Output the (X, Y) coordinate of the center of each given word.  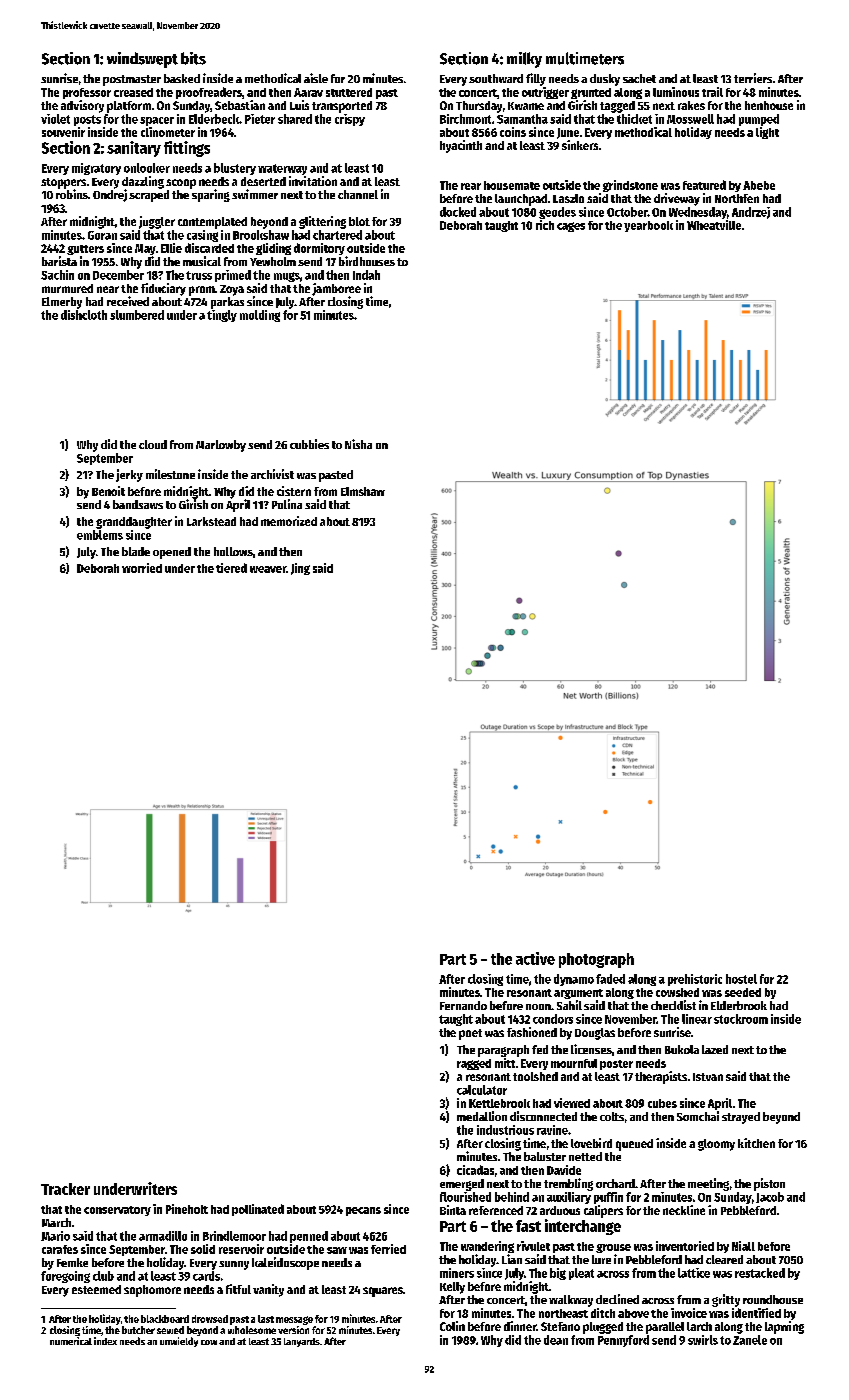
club (103, 1276)
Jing (300, 569)
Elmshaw (363, 491)
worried (142, 568)
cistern (294, 491)
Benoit (108, 491)
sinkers (580, 145)
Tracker (65, 1189)
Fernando (463, 1005)
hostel (741, 979)
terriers (753, 78)
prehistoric (695, 980)
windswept (142, 60)
